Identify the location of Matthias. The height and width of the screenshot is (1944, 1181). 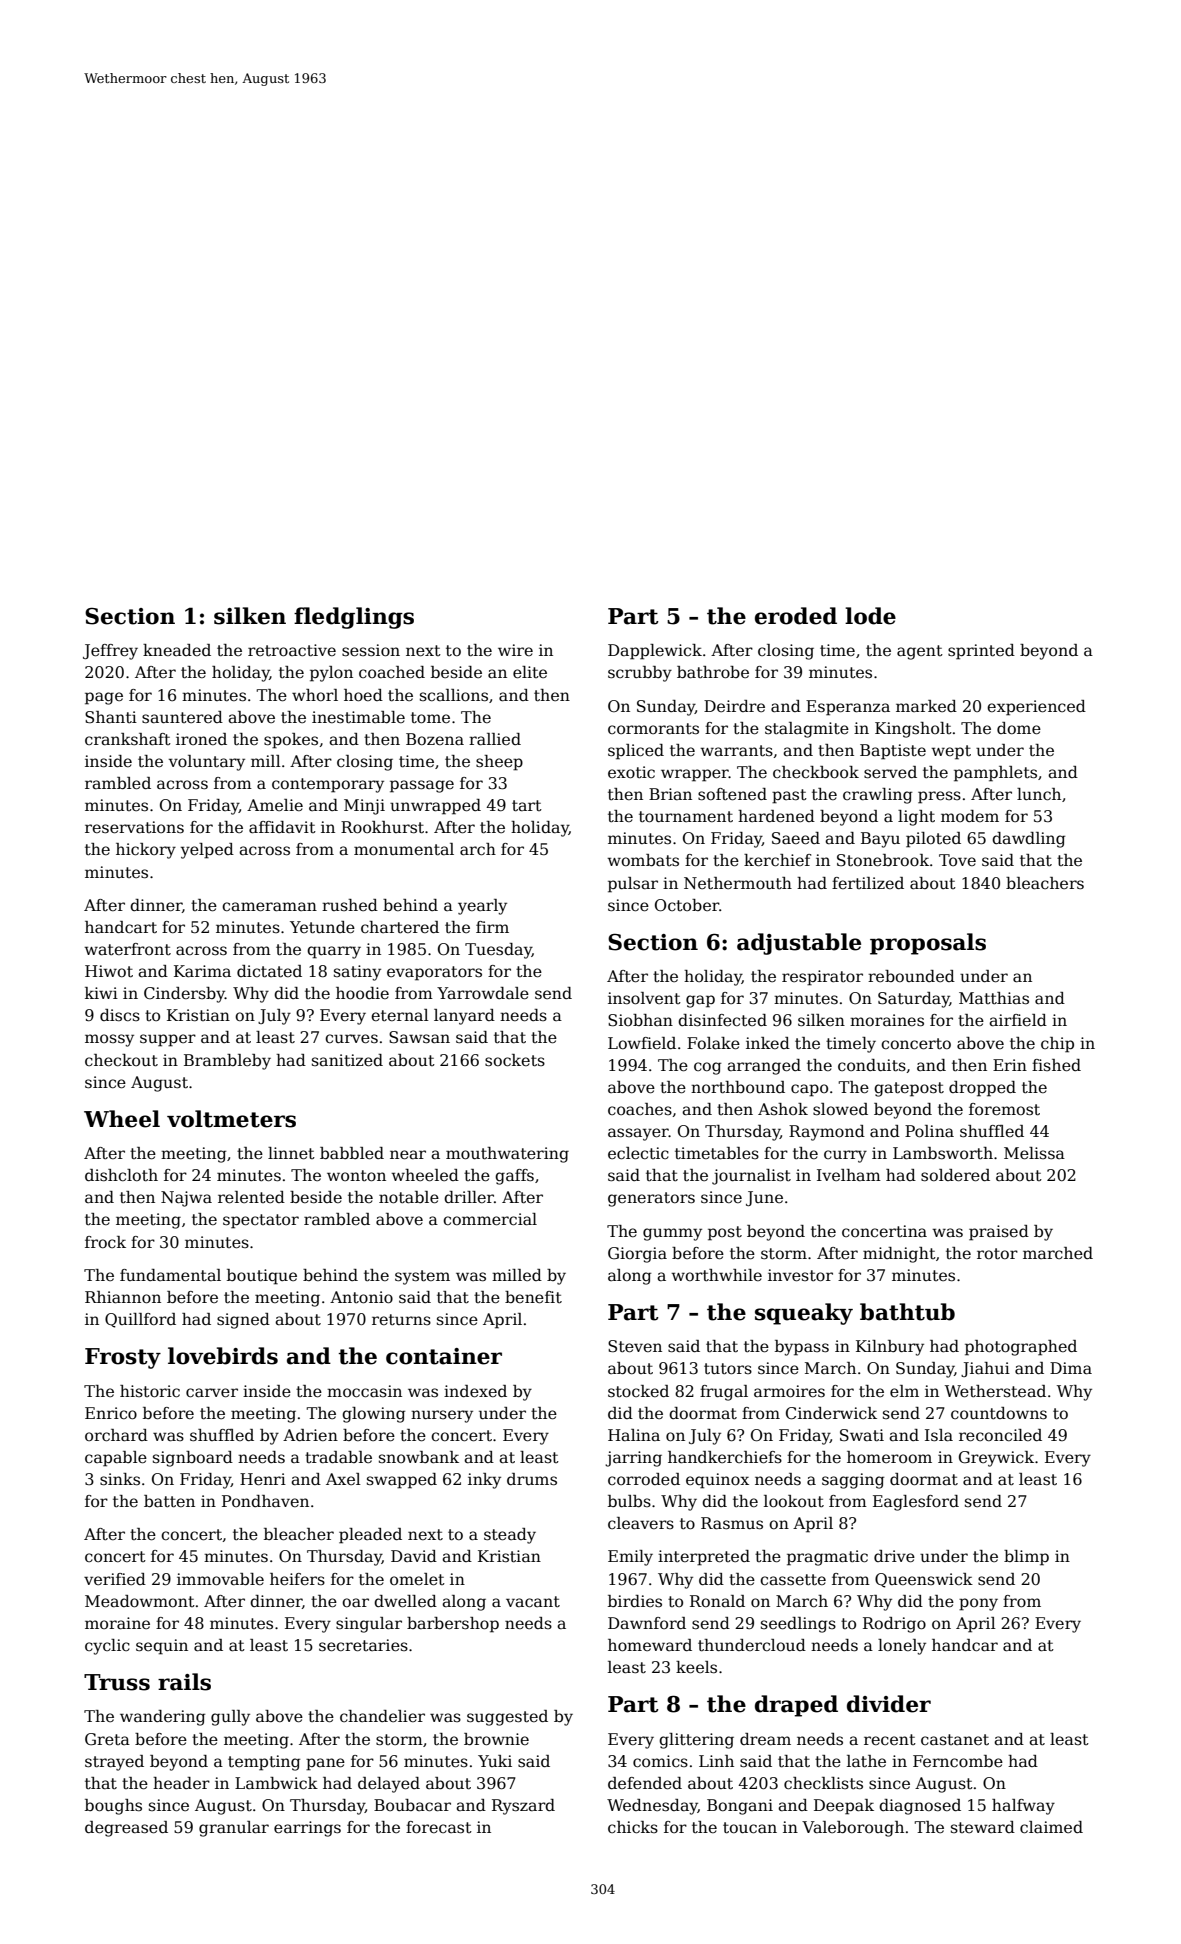
(994, 998).
